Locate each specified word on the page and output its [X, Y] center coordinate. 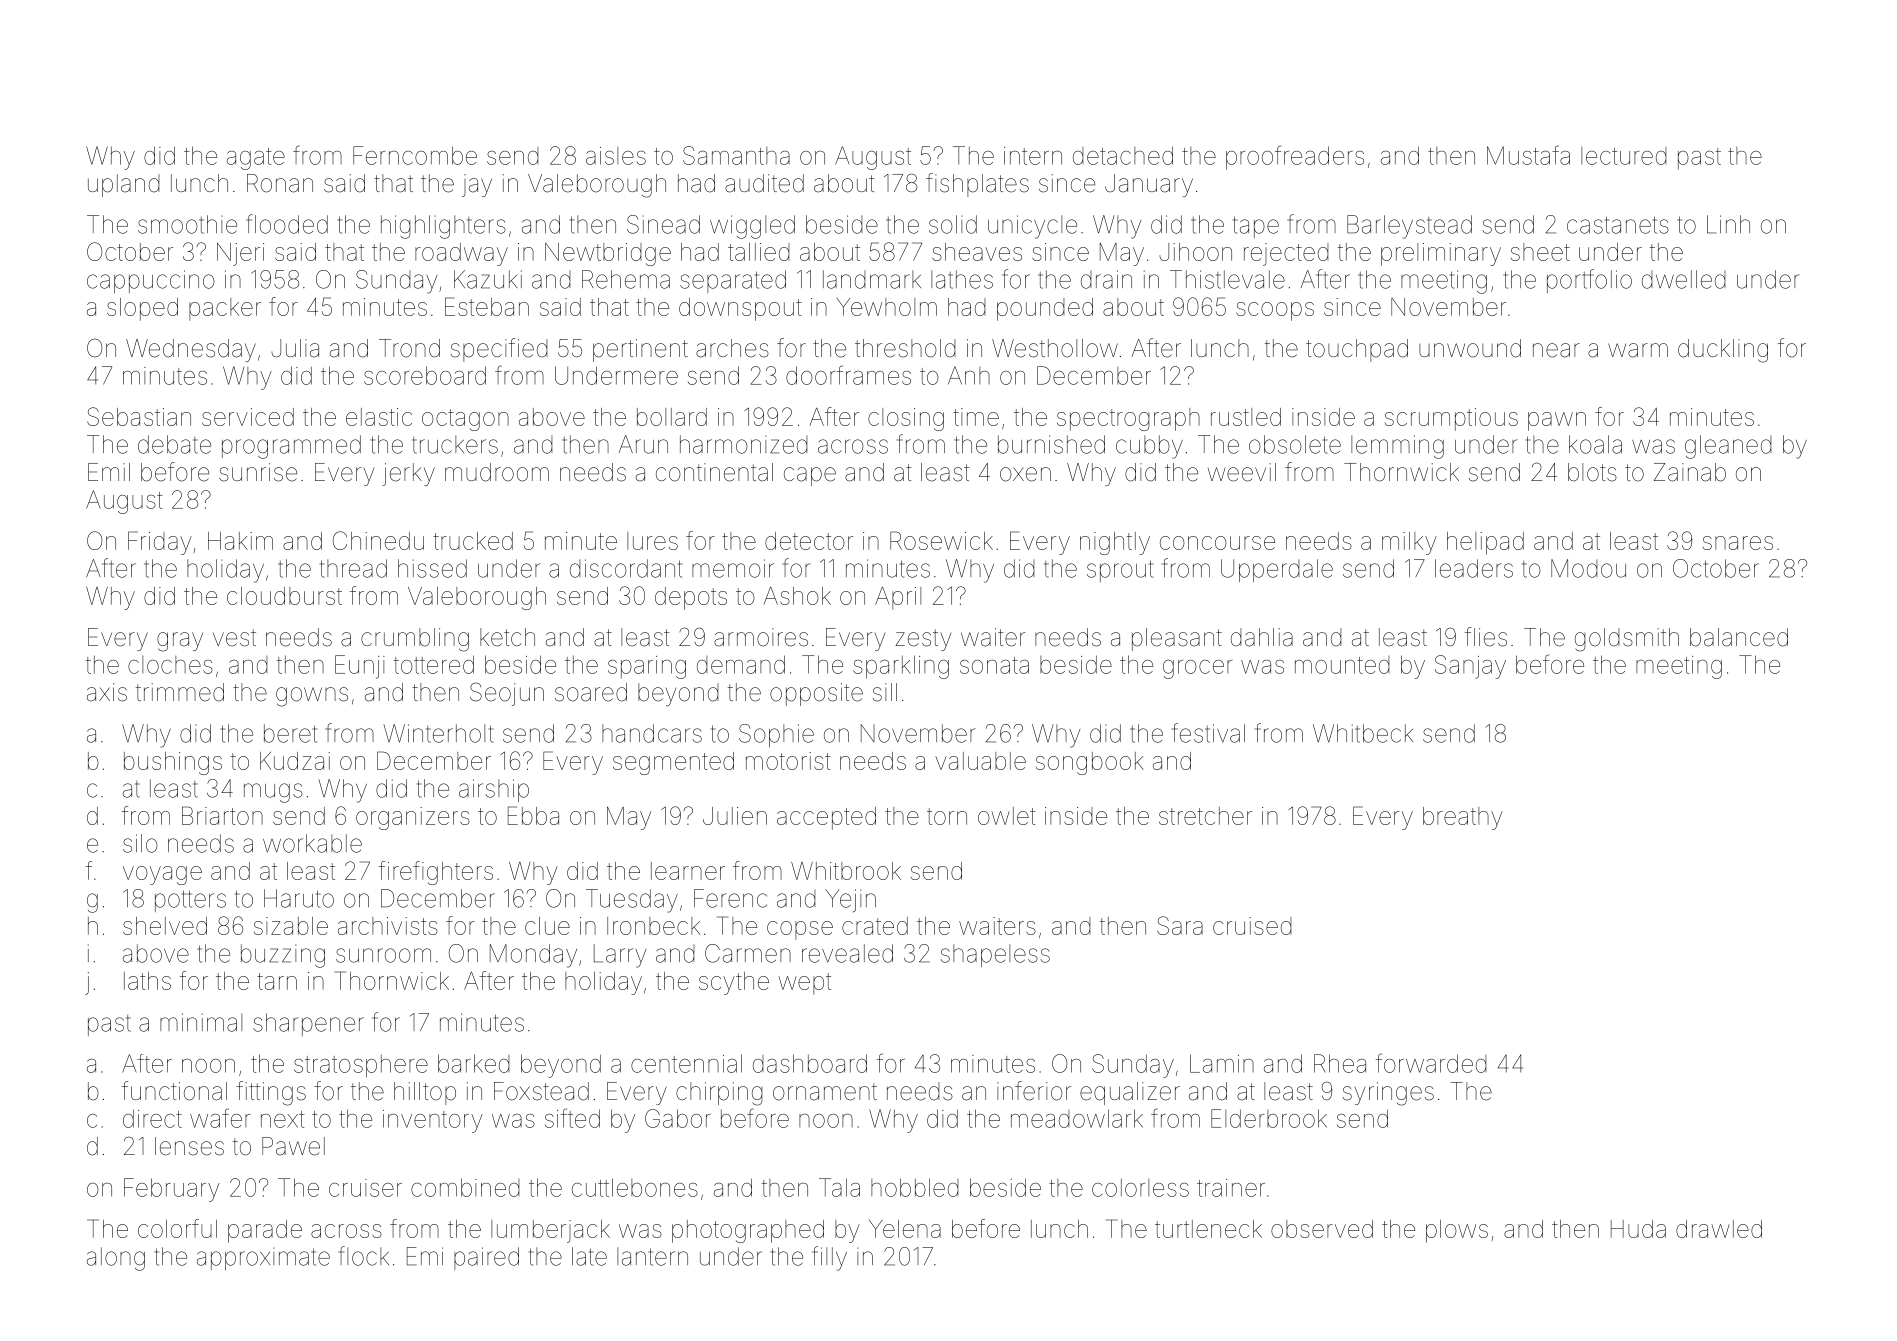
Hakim [240, 541]
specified [499, 350]
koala [1595, 444]
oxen [1025, 474]
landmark [872, 279]
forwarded [1431, 1063]
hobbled [915, 1187]
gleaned [1728, 447]
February [172, 1190]
